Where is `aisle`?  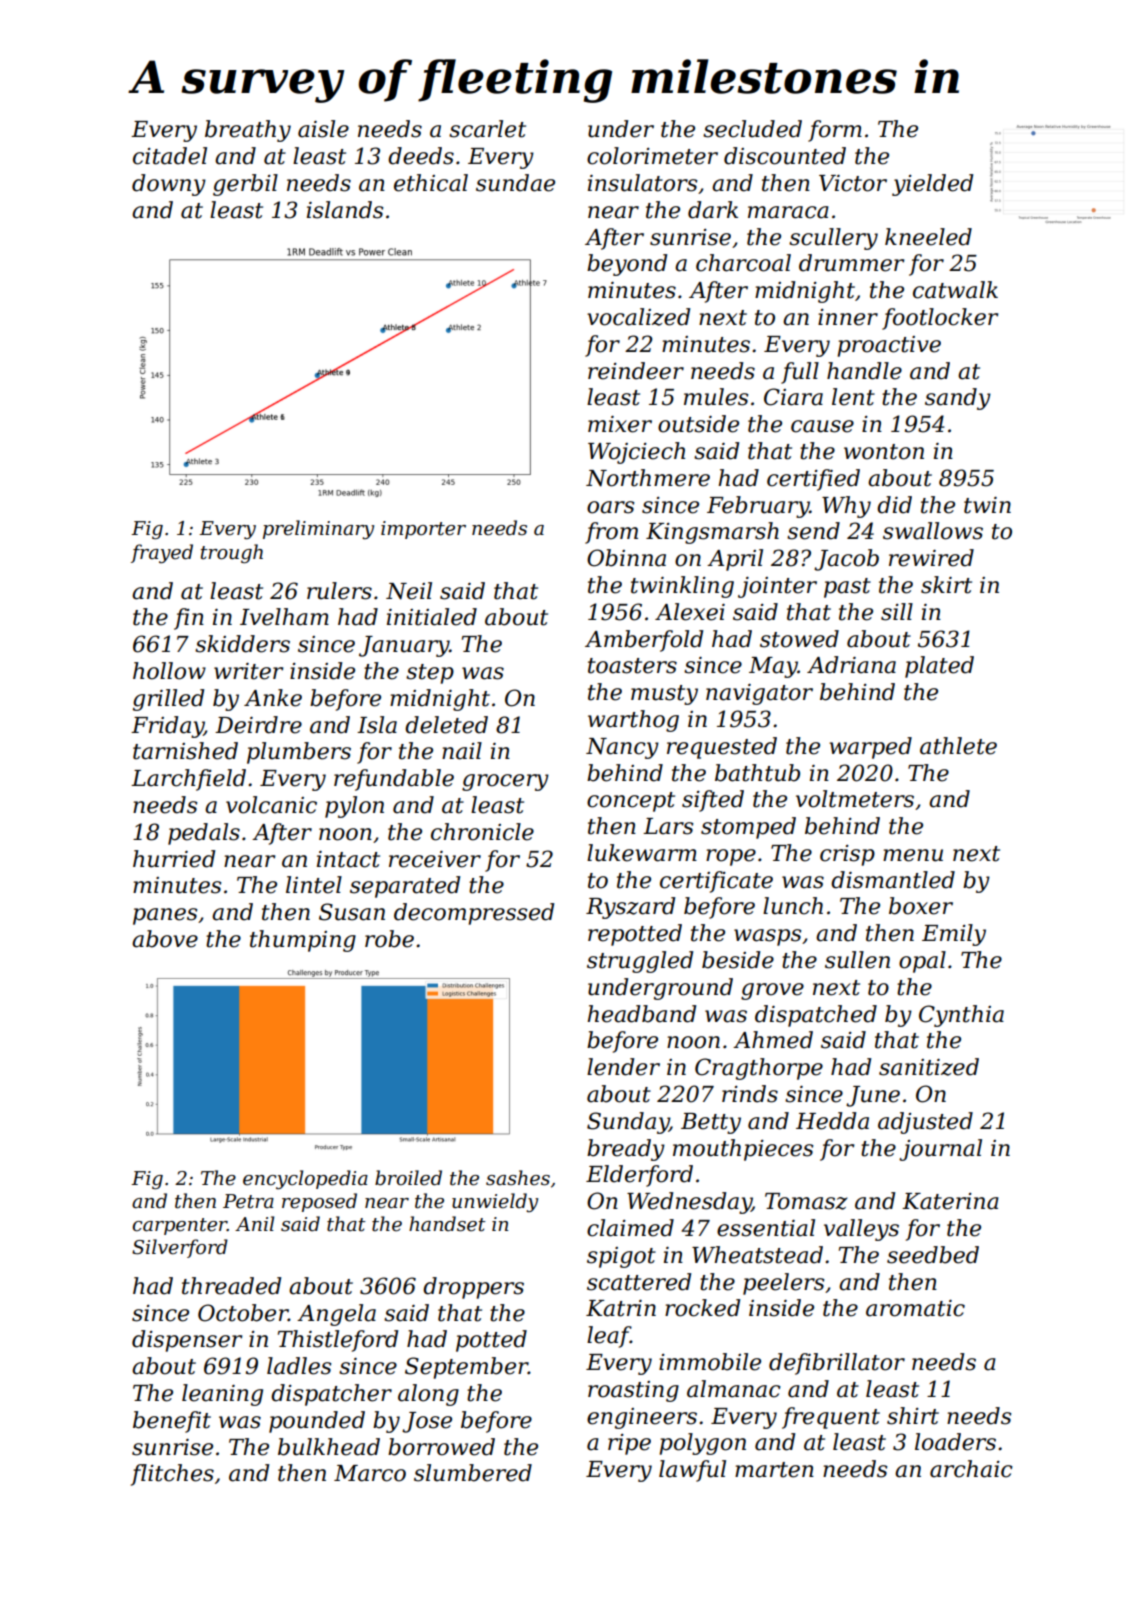
aisle is located at coordinates (323, 129).
